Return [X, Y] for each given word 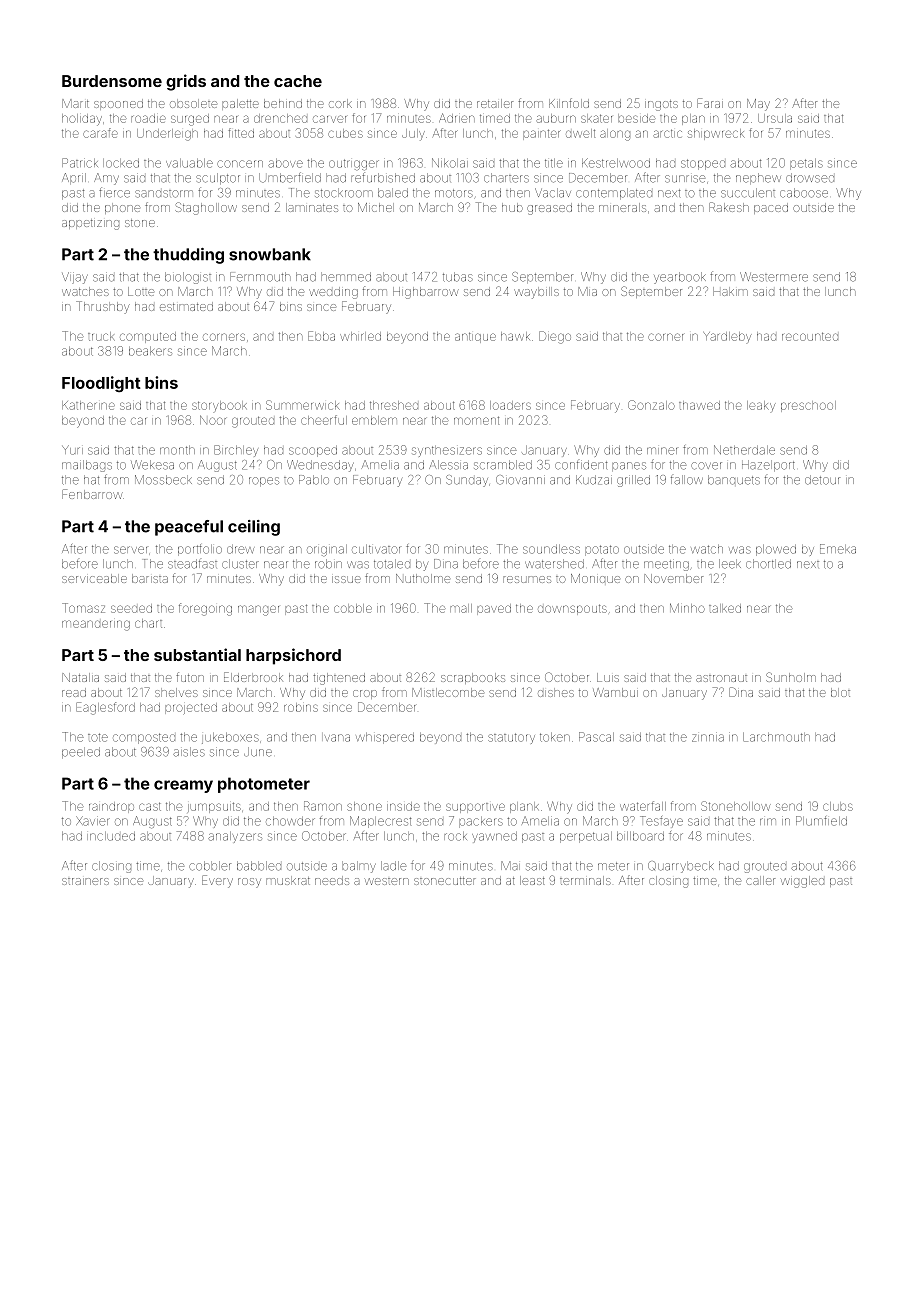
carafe [100, 133]
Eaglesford [105, 708]
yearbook [680, 278]
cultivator [376, 549]
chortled [768, 564]
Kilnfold [569, 103]
